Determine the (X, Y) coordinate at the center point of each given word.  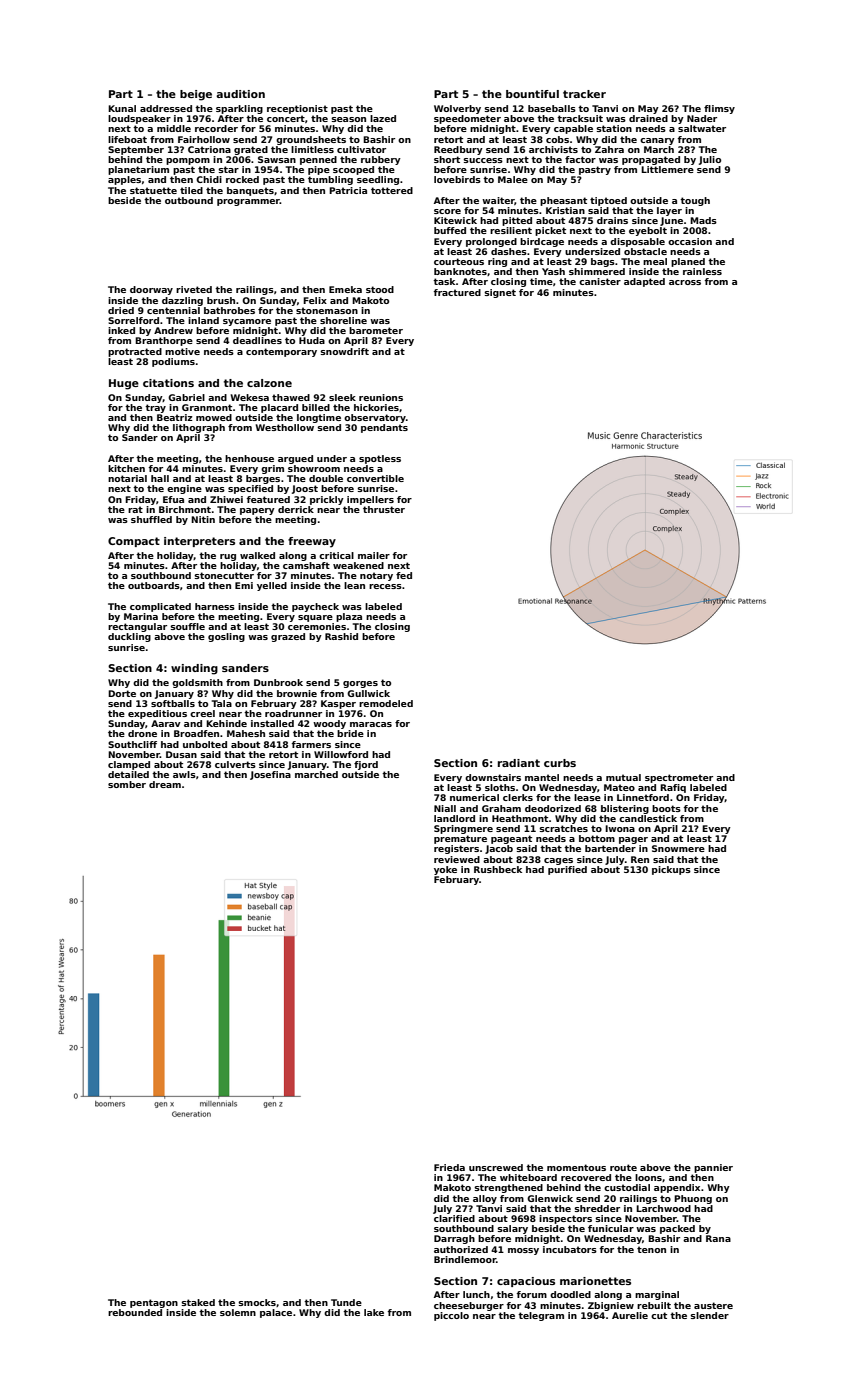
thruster (384, 509)
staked (198, 1302)
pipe (319, 170)
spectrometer (679, 778)
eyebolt (648, 231)
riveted (194, 289)
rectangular (137, 627)
